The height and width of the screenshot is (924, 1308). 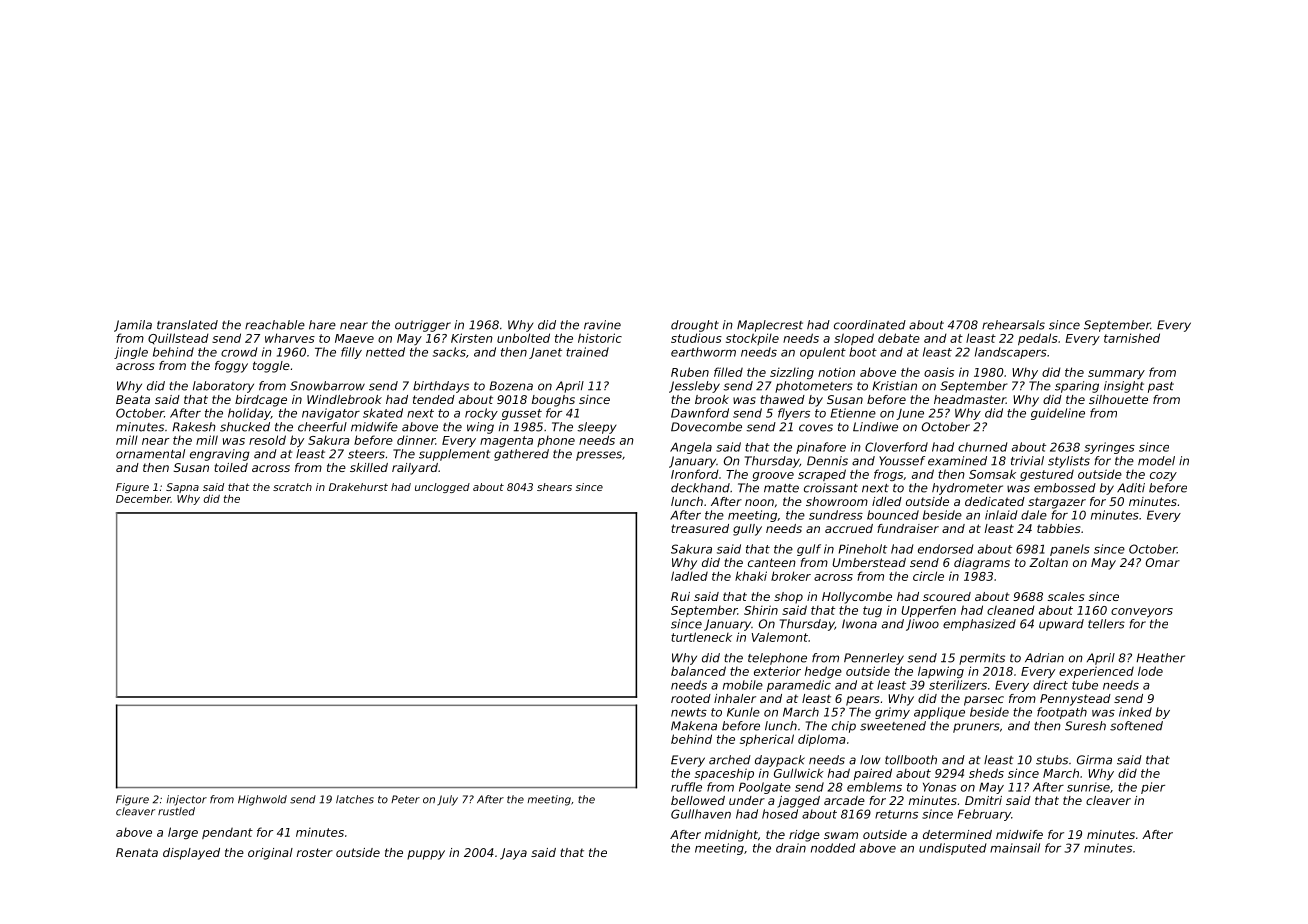 What do you see at coordinates (1118, 399) in the screenshot?
I see `silhouette` at bounding box center [1118, 399].
